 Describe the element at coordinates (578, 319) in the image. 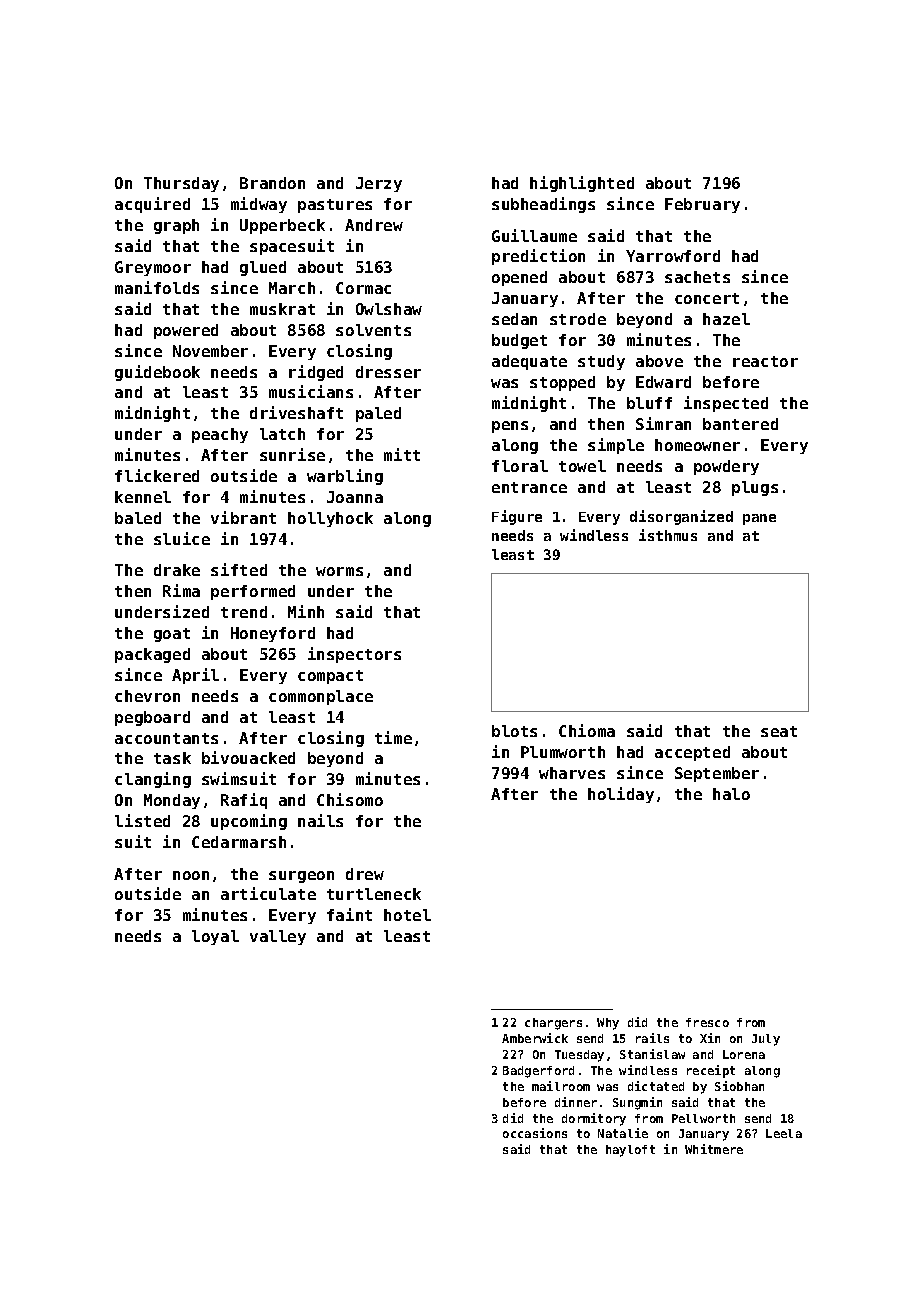

I see `strode` at that location.
